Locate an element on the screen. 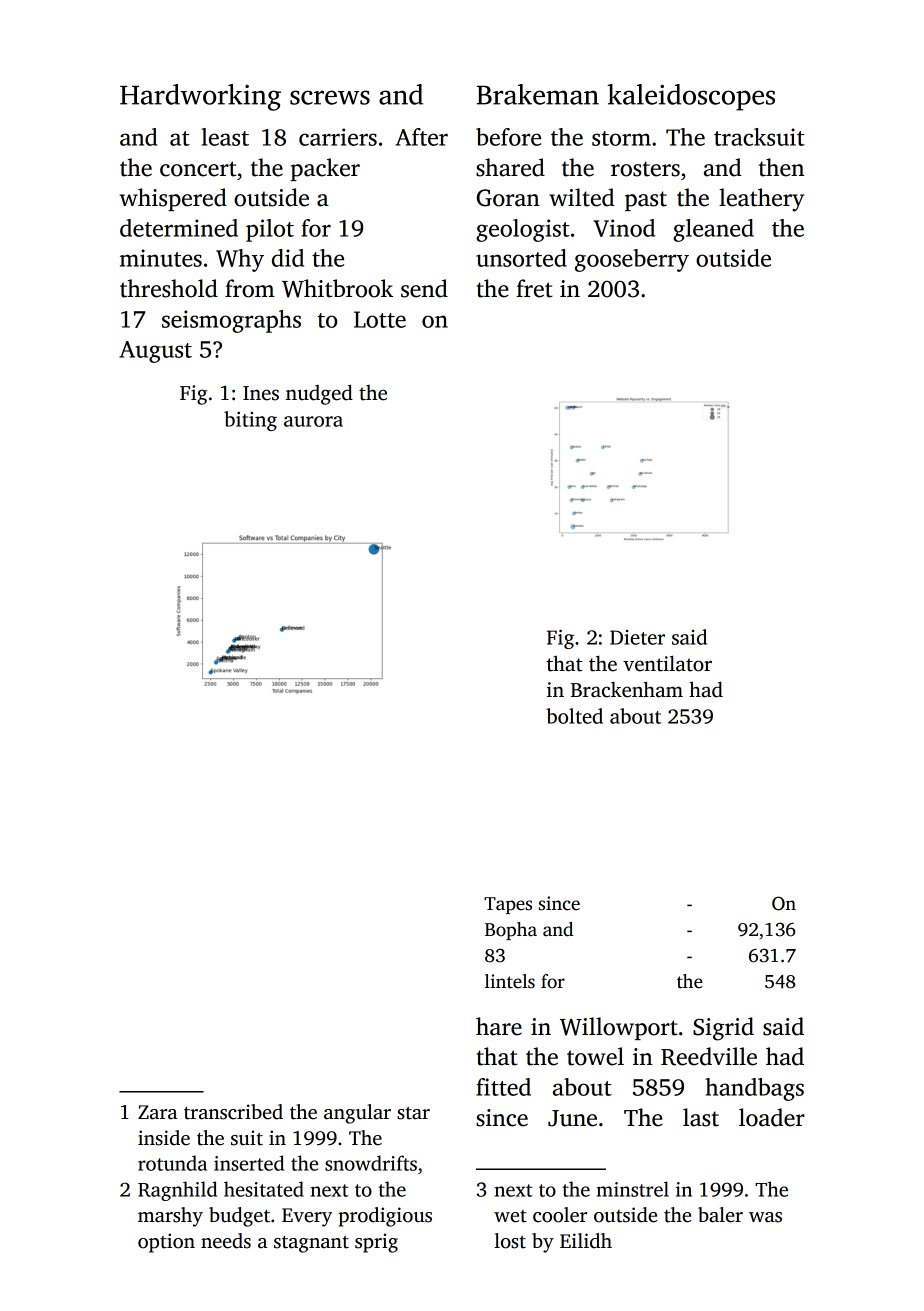 Image resolution: width=924 pixels, height=1311 pixels. handbags is located at coordinates (754, 1089).
